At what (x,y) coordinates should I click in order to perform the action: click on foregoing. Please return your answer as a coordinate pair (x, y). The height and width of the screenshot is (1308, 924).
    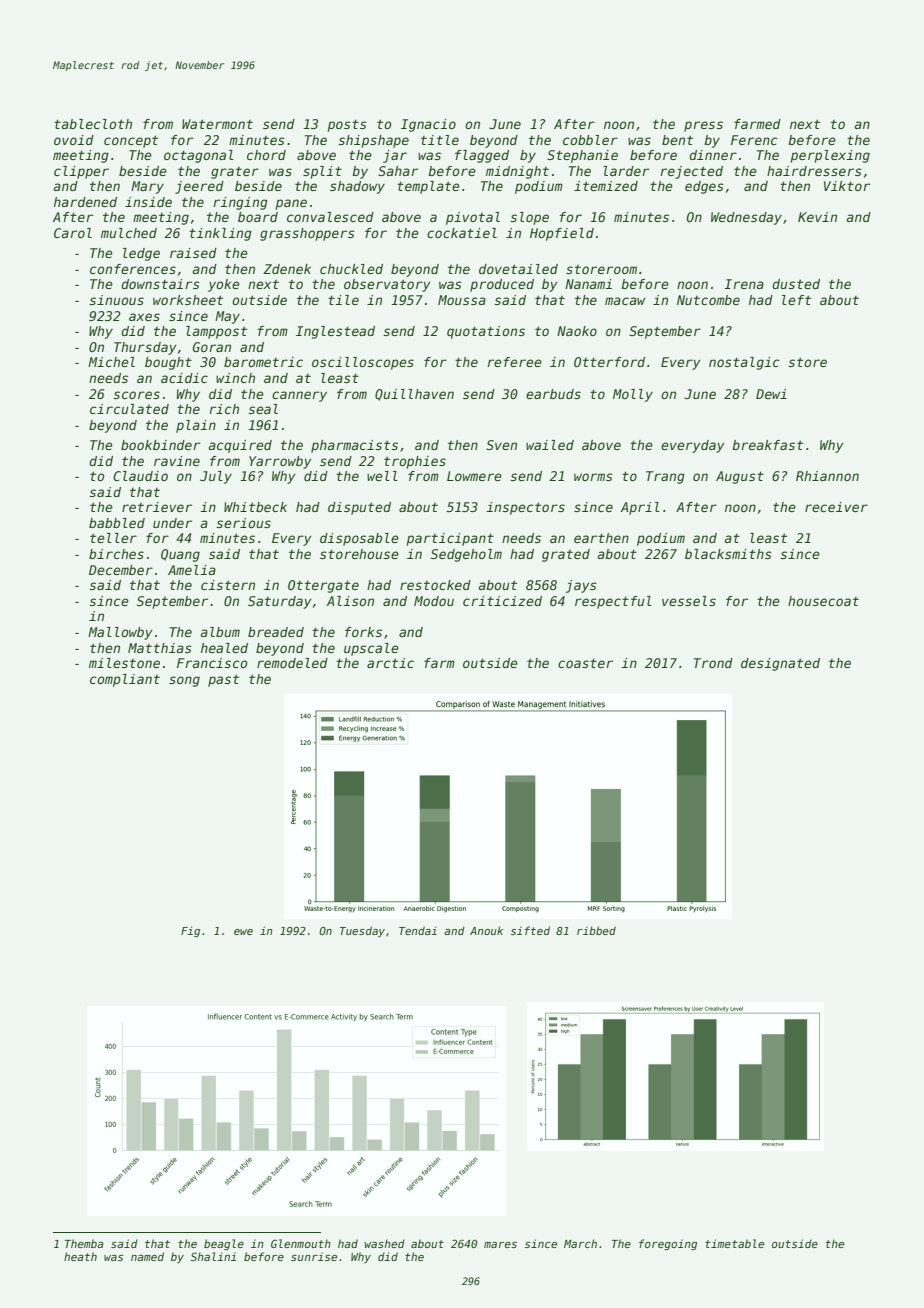
    Looking at the image, I should click on (668, 1245).
